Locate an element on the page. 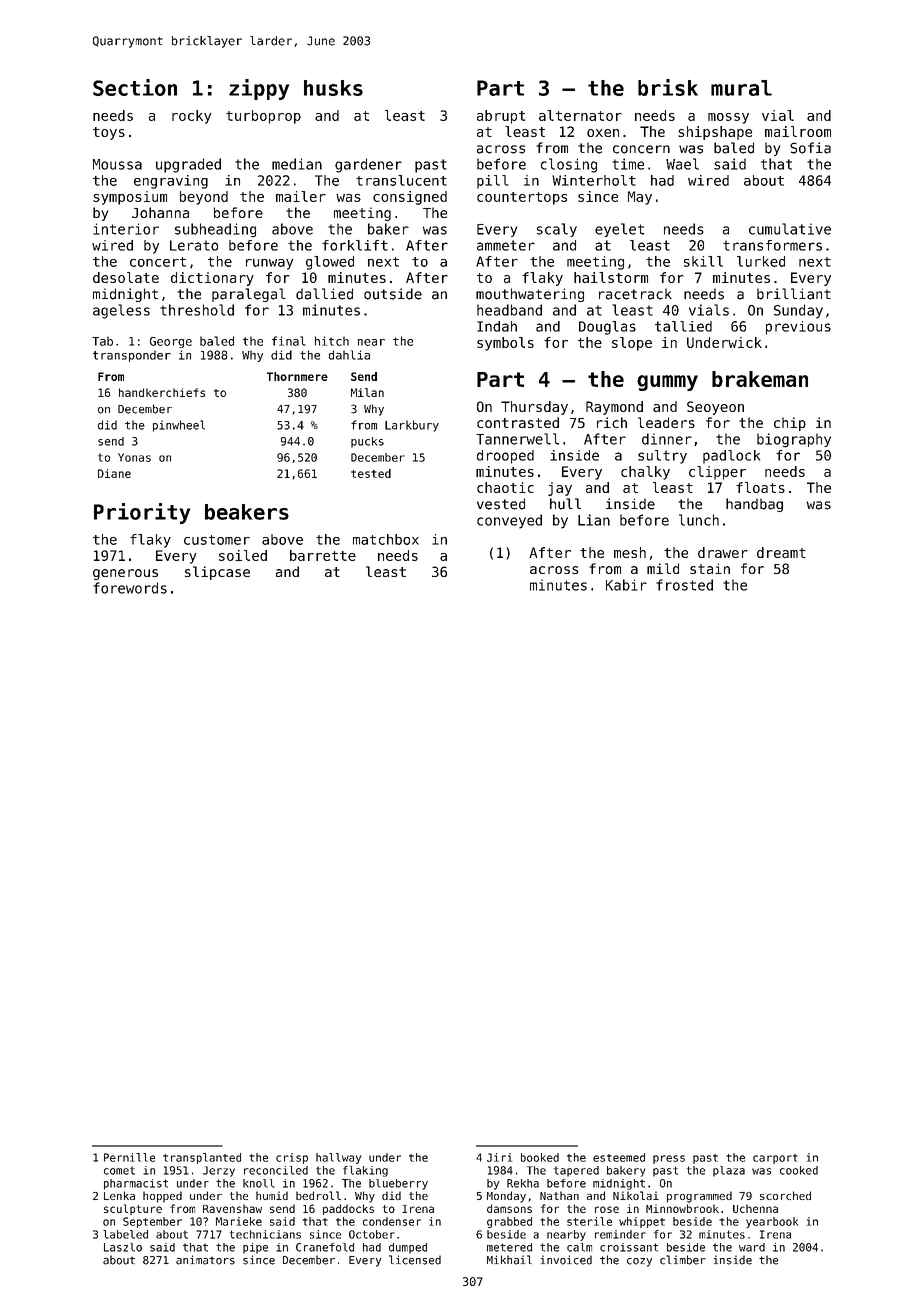 This image has height=1308, width=924. Section is located at coordinates (135, 87).
